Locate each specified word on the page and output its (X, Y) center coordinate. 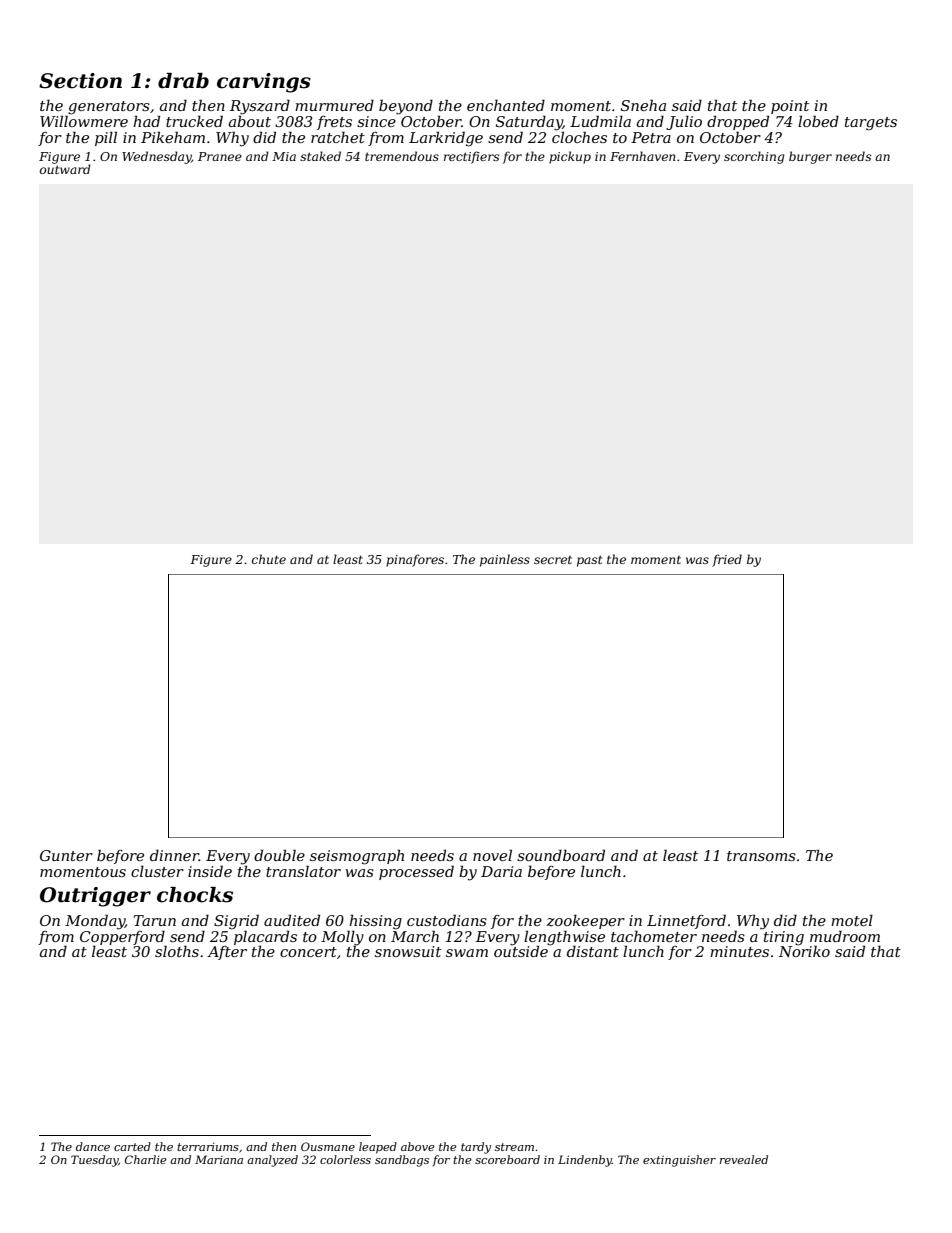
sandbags (402, 1161)
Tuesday (94, 1161)
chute (269, 559)
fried (727, 560)
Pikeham (173, 137)
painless (505, 560)
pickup (570, 157)
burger (810, 157)
